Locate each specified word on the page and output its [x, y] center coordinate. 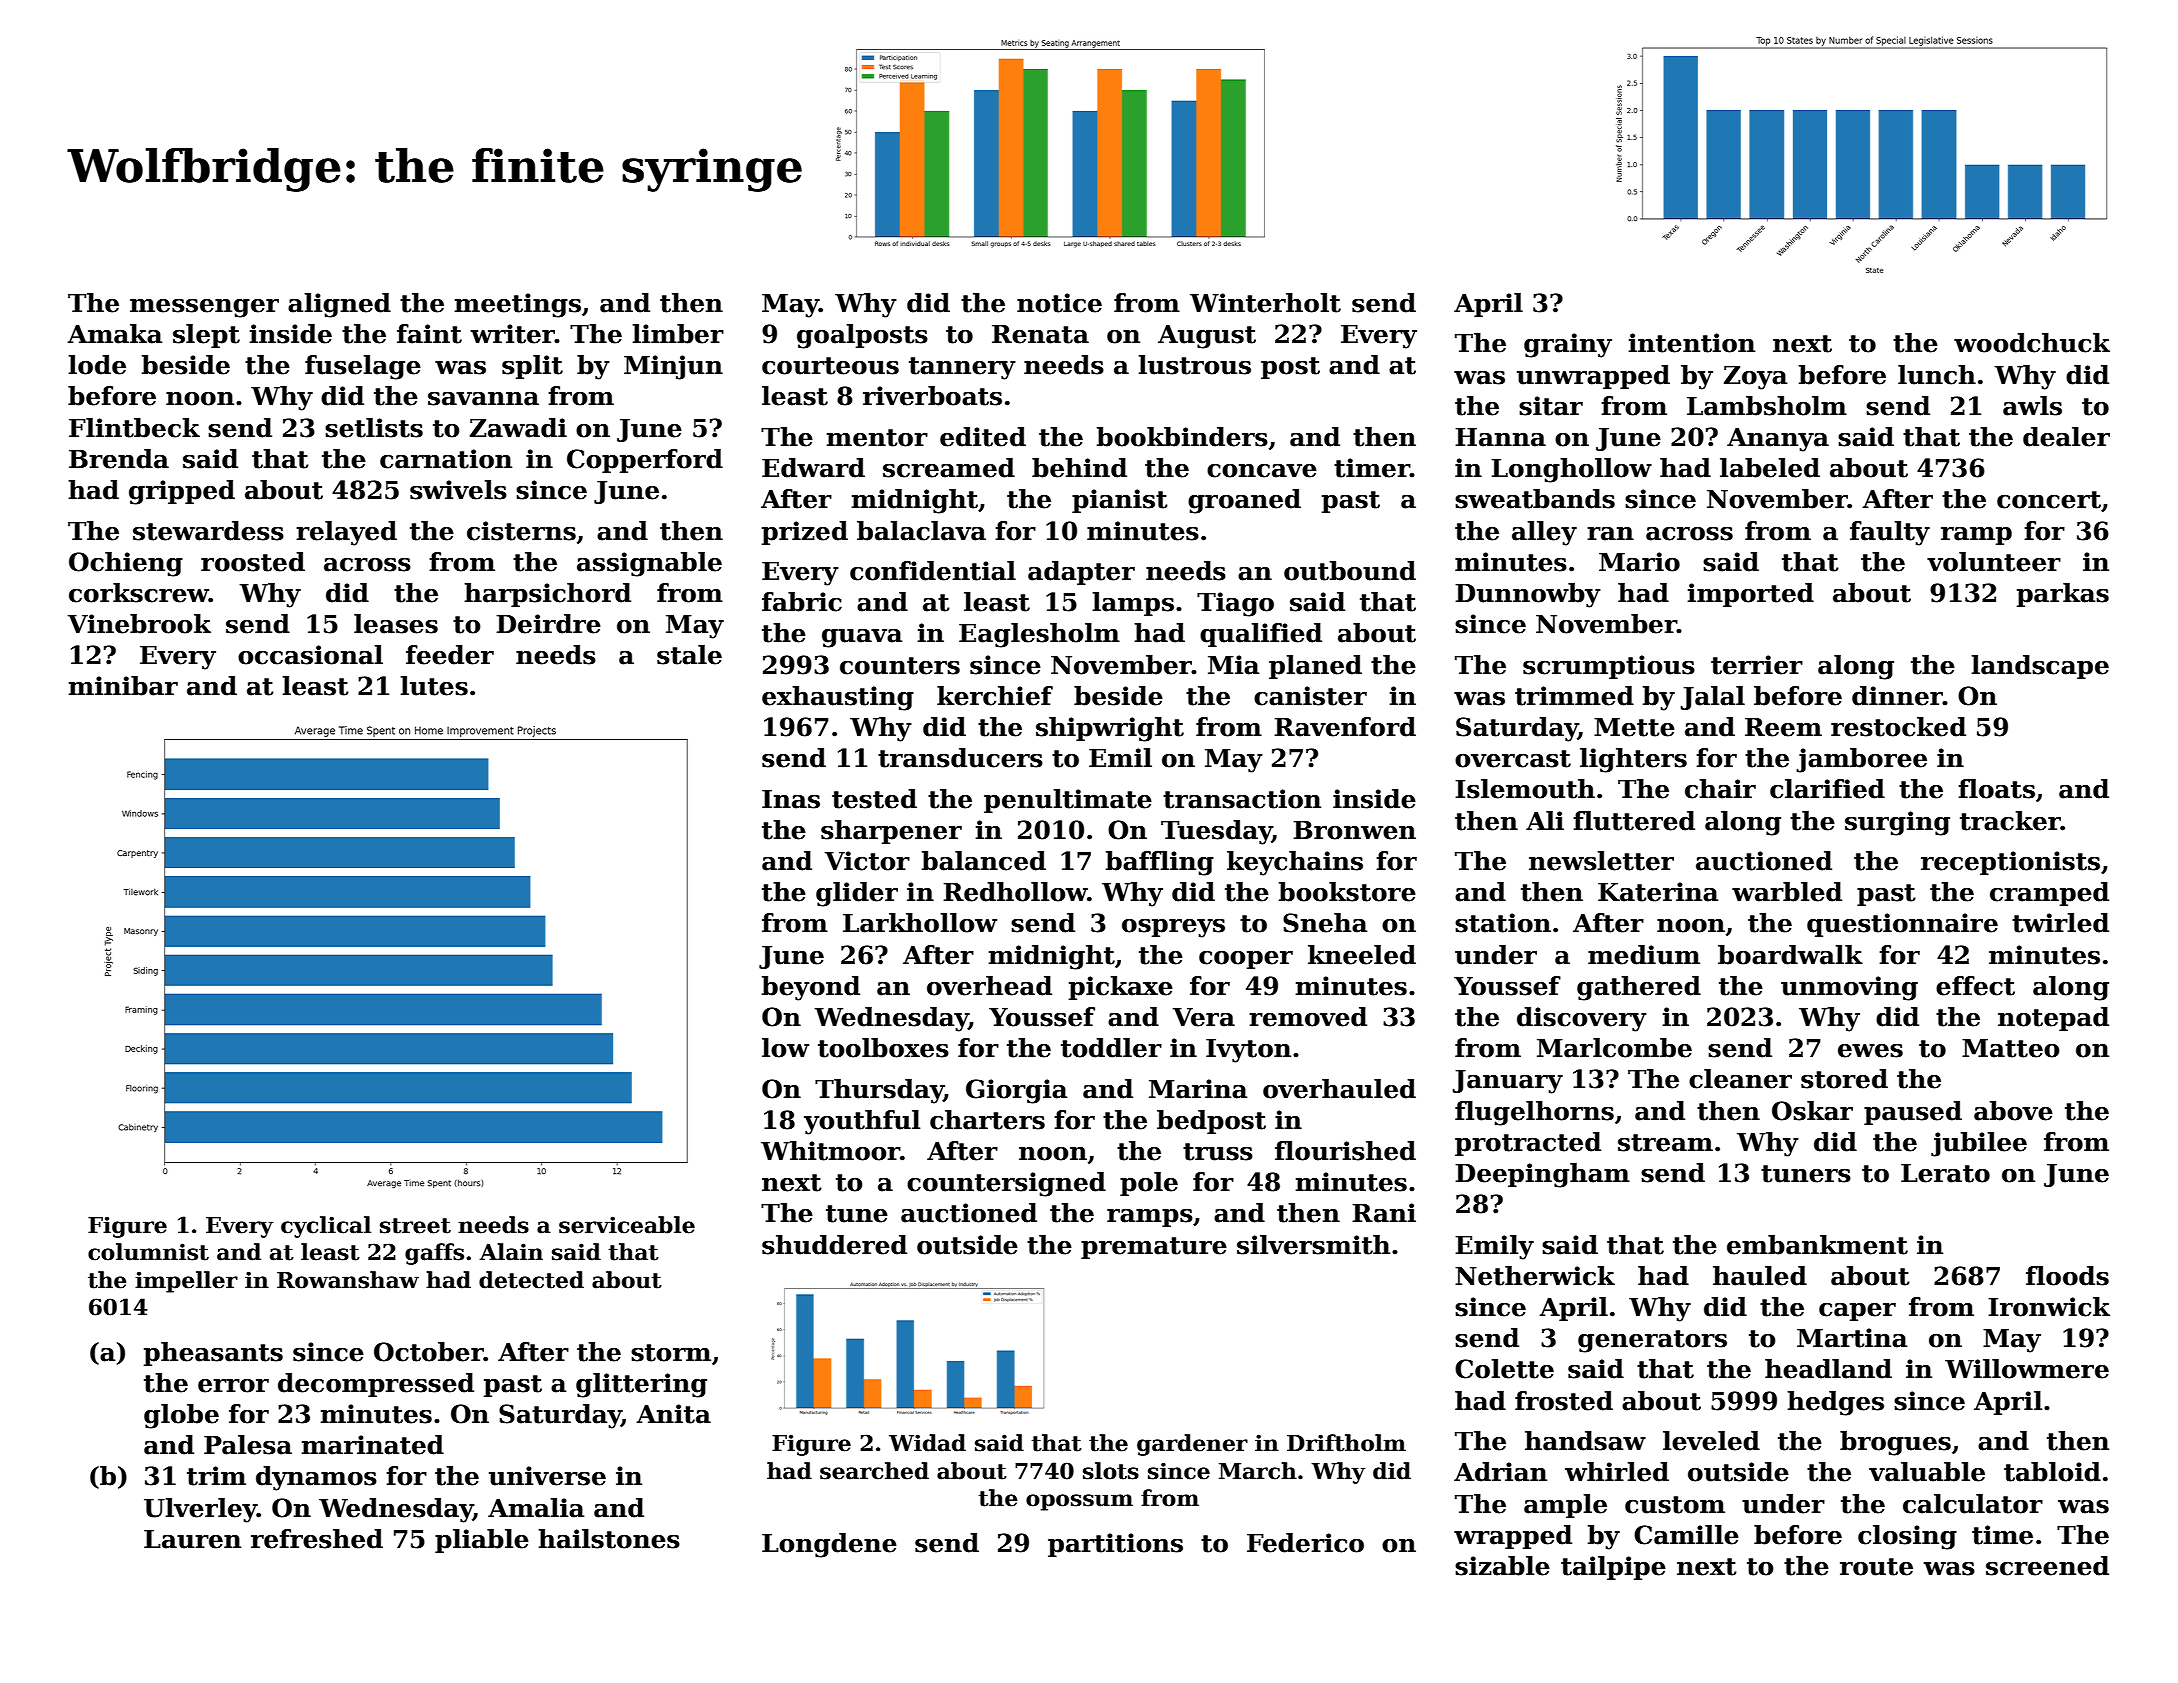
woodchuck [2032, 343]
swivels [458, 490]
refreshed [317, 1539]
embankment [1817, 1245]
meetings [517, 305]
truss [1218, 1152]
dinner [1897, 696]
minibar [123, 686]
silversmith [1313, 1245]
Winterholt [1265, 303]
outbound [1350, 571]
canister [1310, 696]
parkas [2063, 595]
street [415, 1226]
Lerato [1945, 1173]
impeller [186, 1282]
